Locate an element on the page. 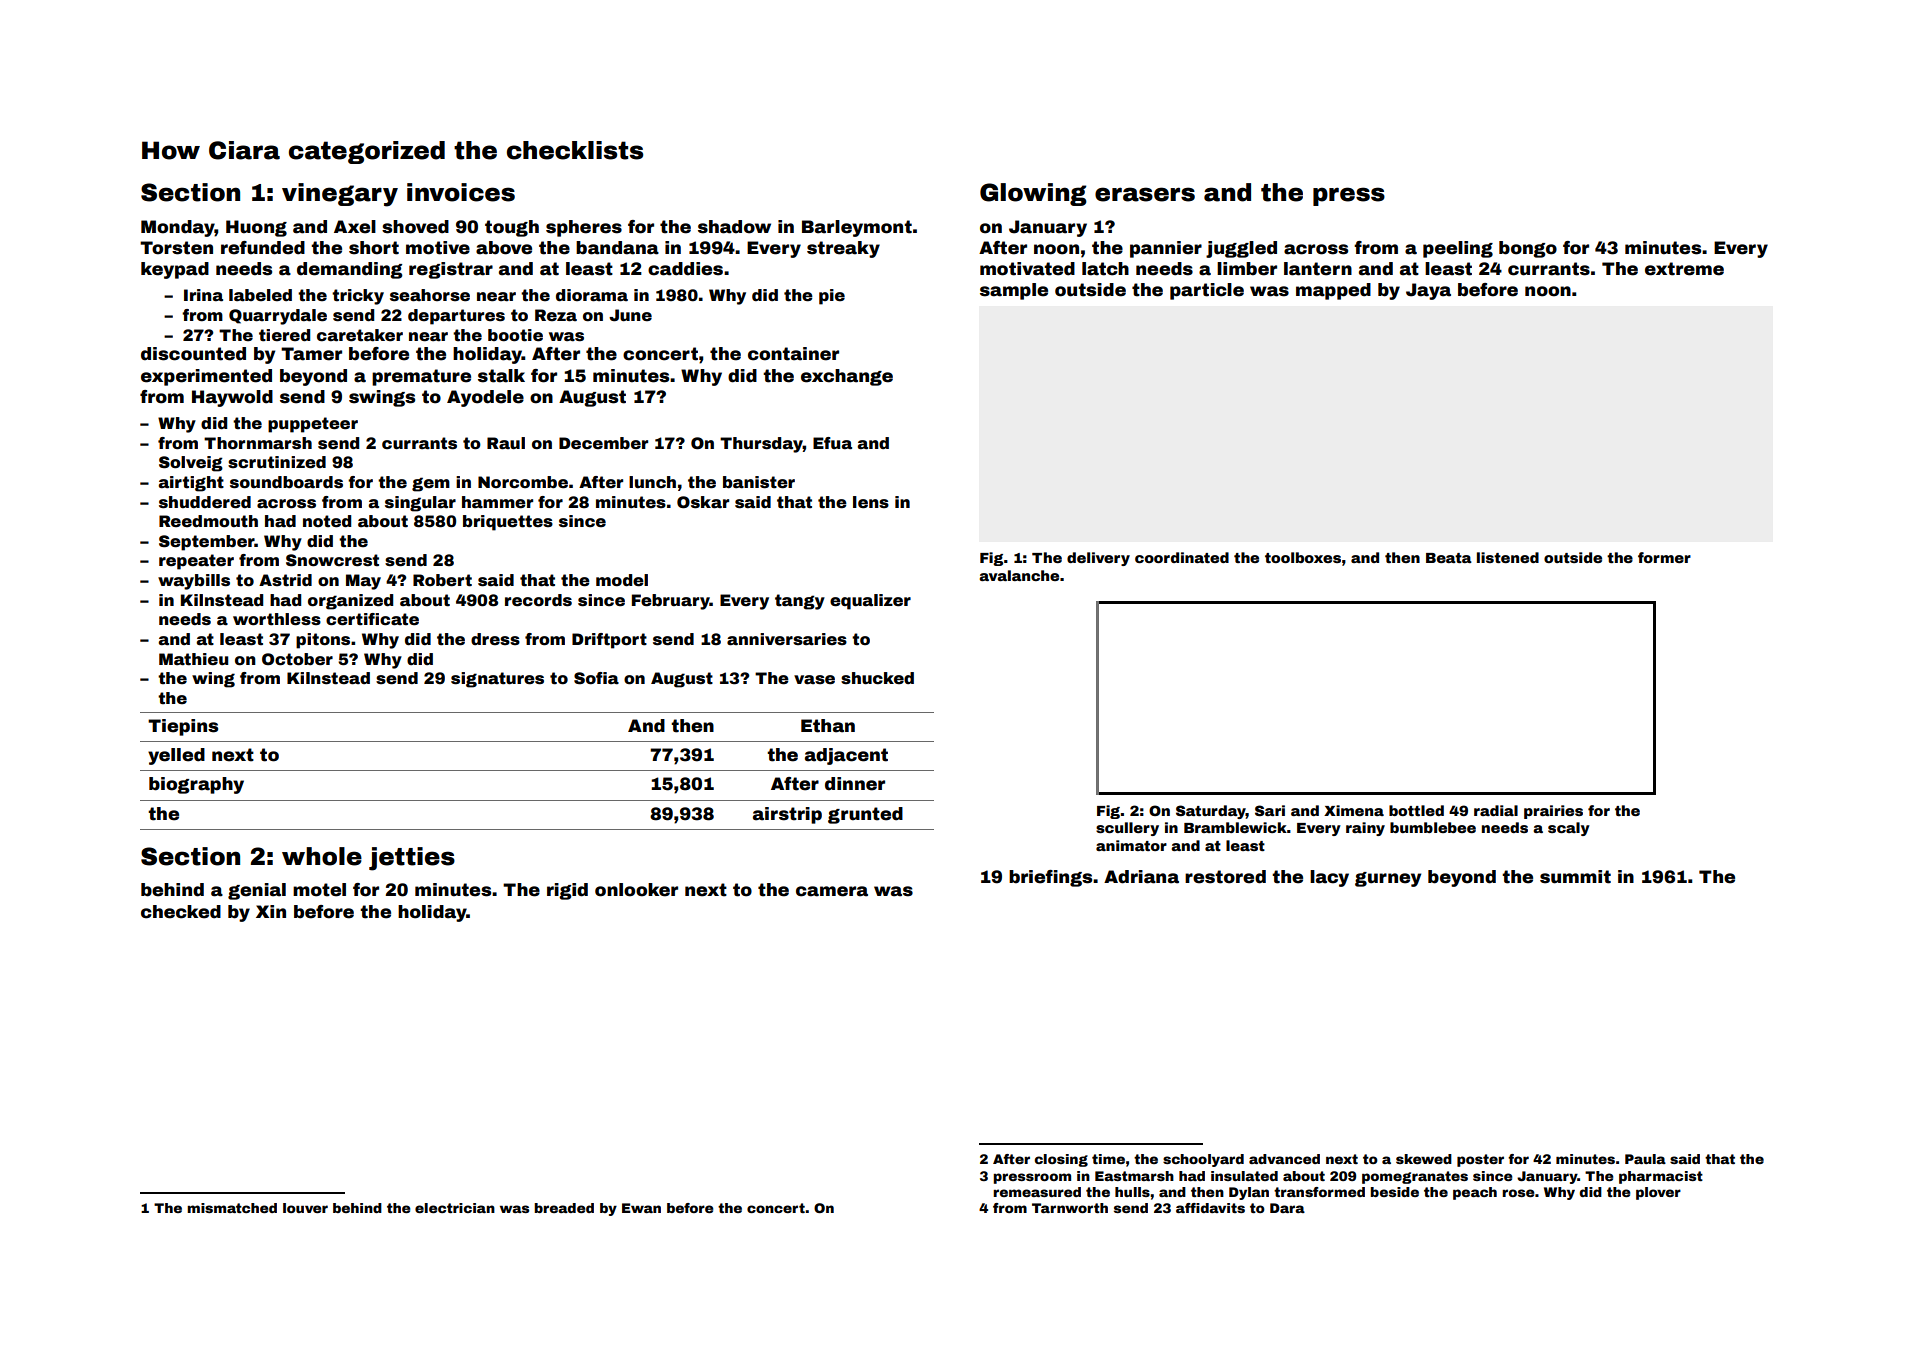  erasers is located at coordinates (1145, 194).
